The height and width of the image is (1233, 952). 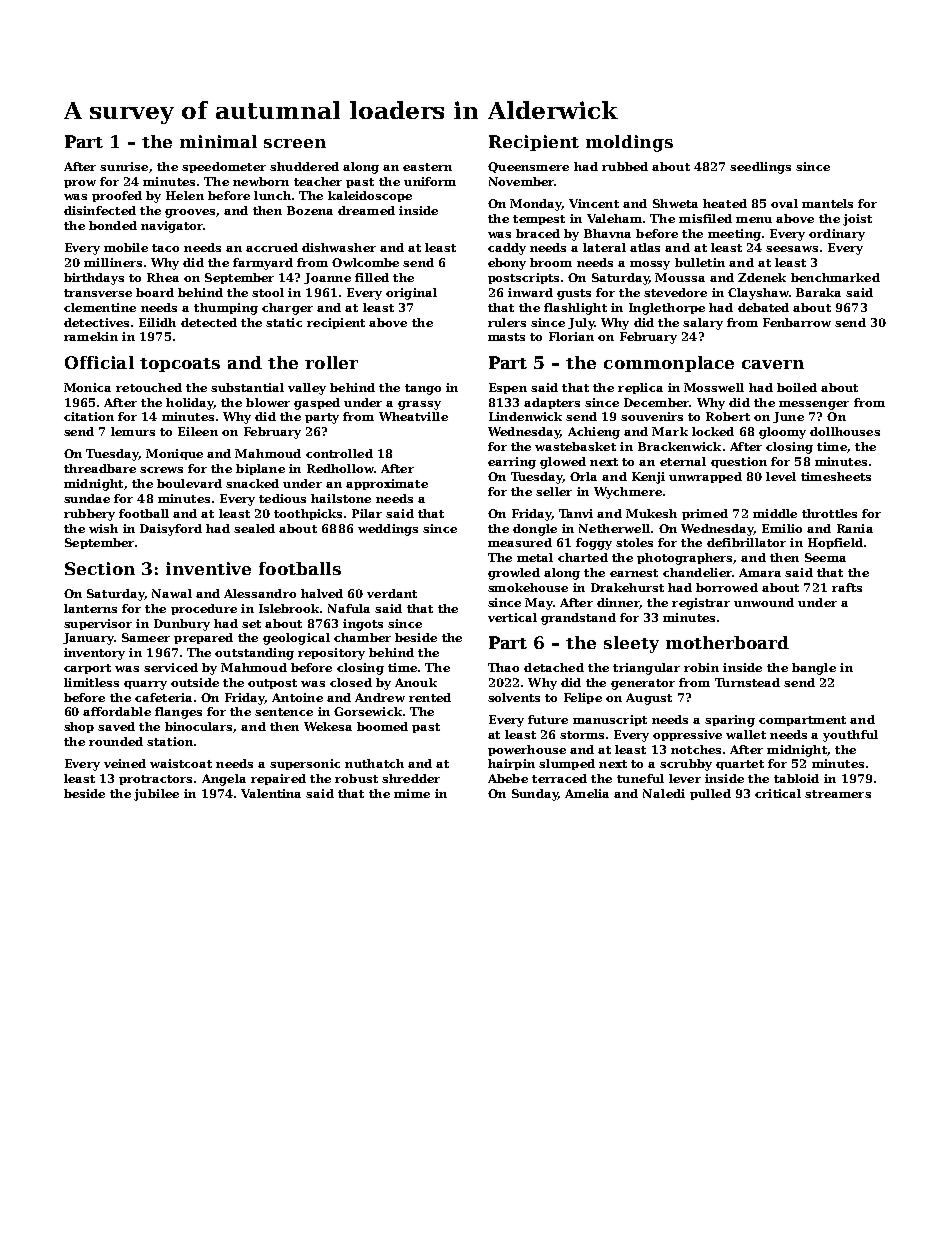 I want to click on Mosswell, so click(x=714, y=387).
